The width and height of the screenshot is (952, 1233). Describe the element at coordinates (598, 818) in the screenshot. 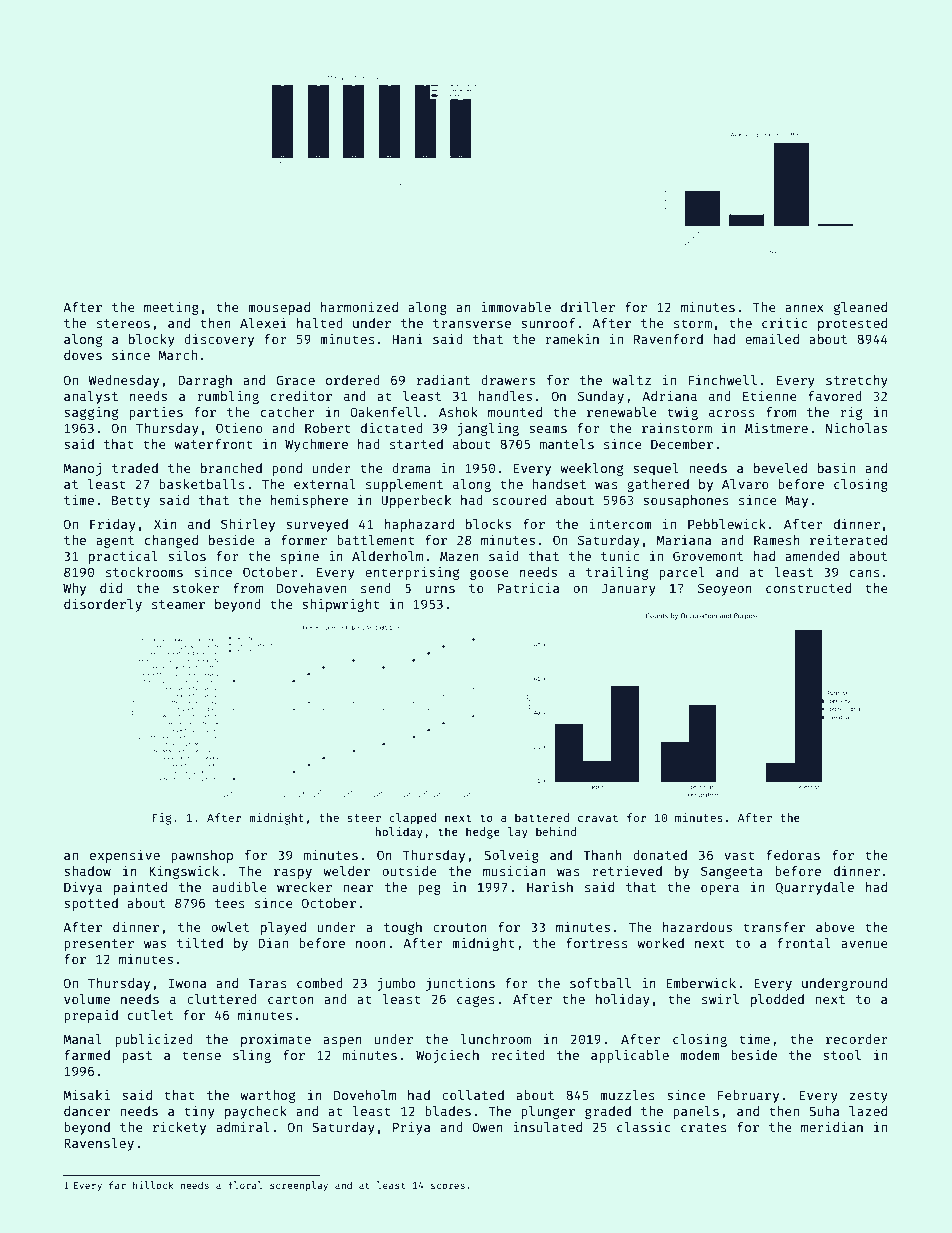

I see `cravat` at that location.
